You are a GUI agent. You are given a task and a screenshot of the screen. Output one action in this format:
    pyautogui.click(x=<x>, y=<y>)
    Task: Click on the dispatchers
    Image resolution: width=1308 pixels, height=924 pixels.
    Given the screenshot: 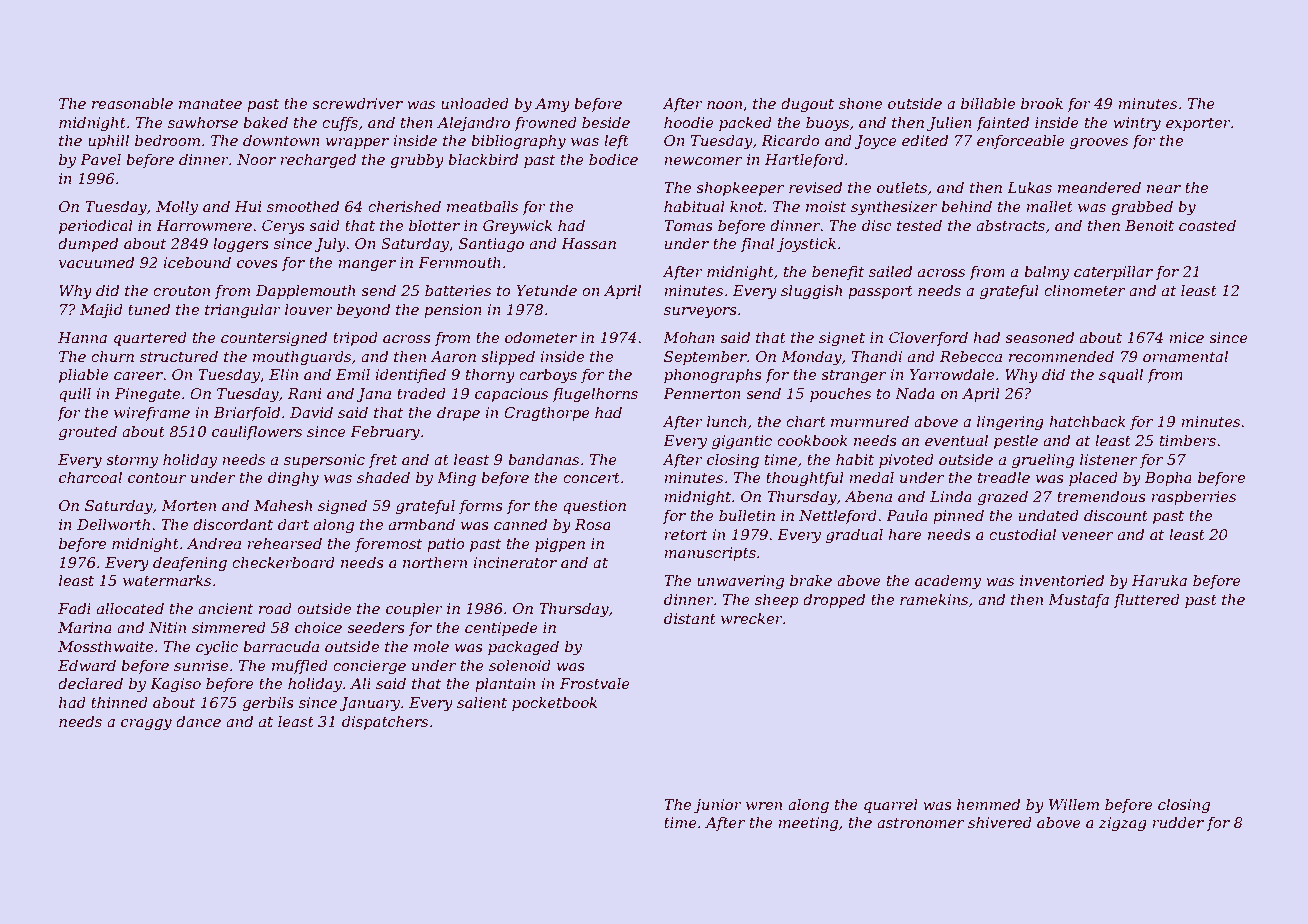 What is the action you would take?
    pyautogui.click(x=385, y=723)
